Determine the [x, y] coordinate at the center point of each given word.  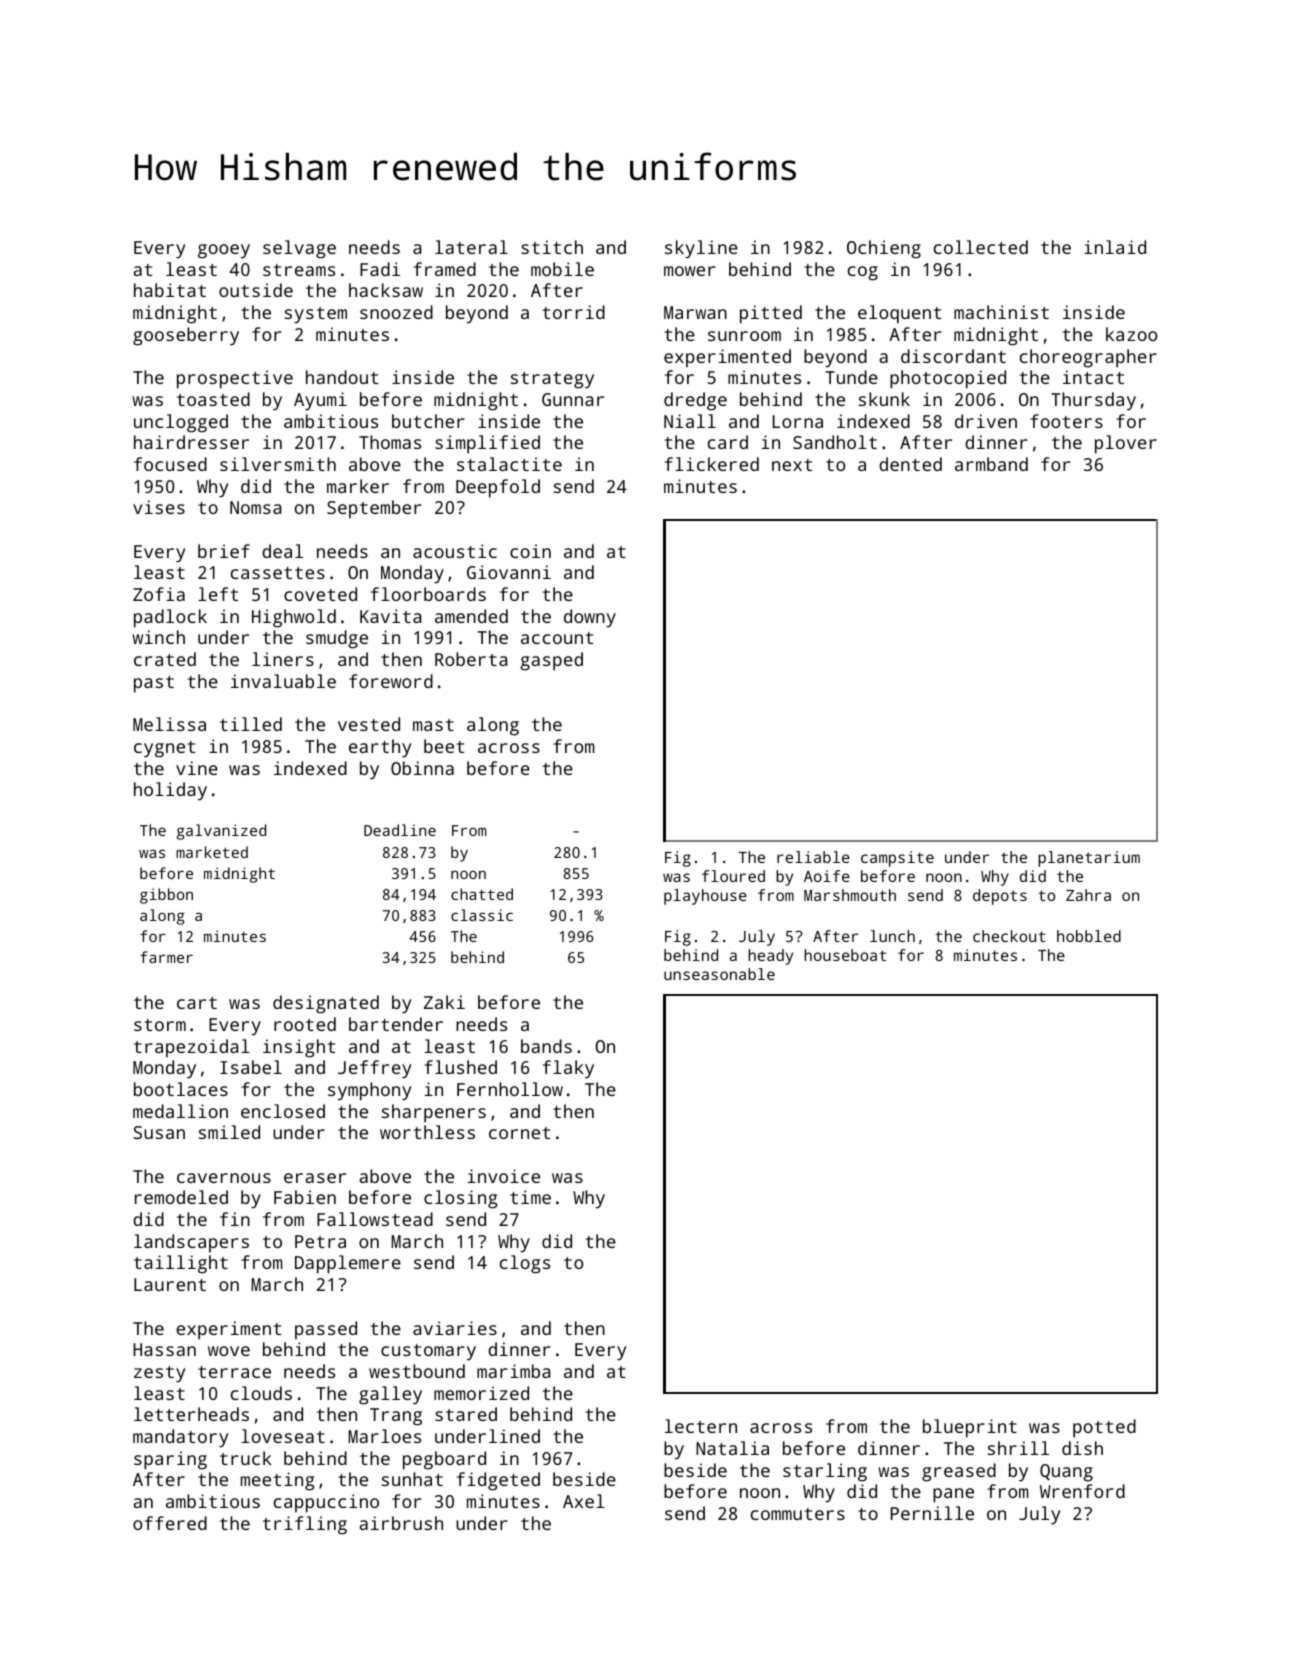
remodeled [181, 1197]
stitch [552, 247]
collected [981, 247]
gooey [224, 251]
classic [482, 915]
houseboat [845, 955]
